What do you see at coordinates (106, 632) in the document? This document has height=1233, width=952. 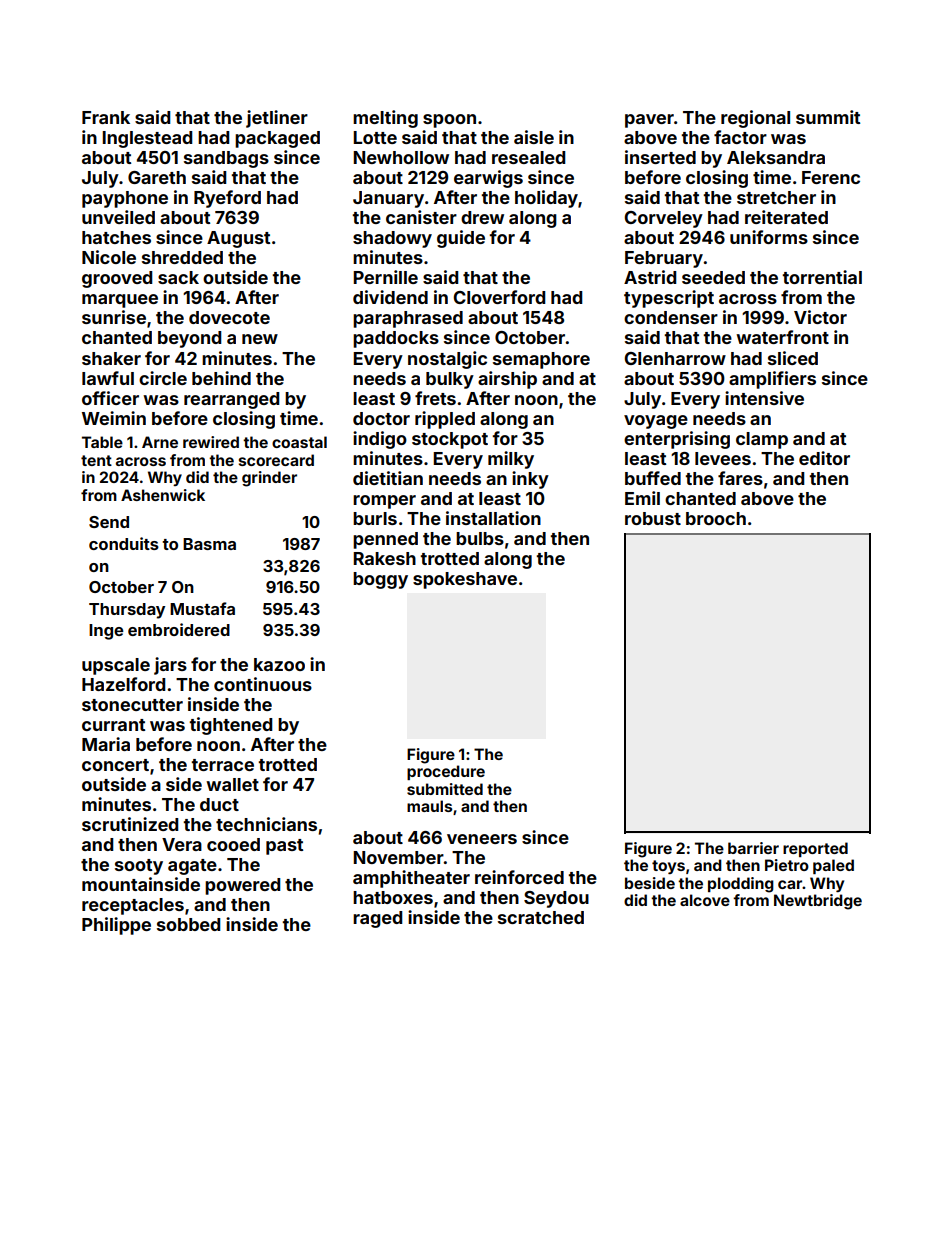 I see `Inge` at bounding box center [106, 632].
